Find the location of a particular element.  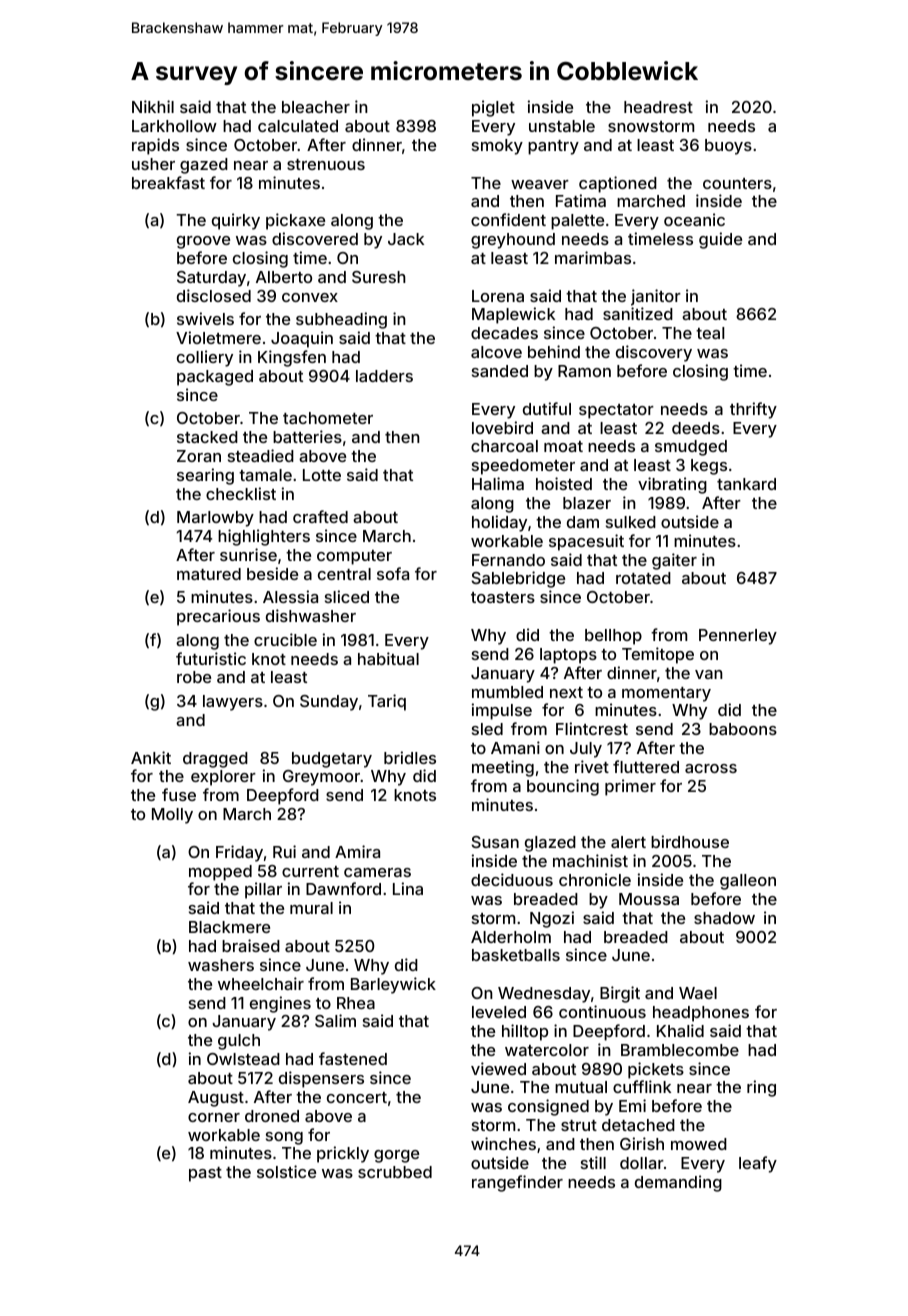

sofa is located at coordinates (393, 573).
